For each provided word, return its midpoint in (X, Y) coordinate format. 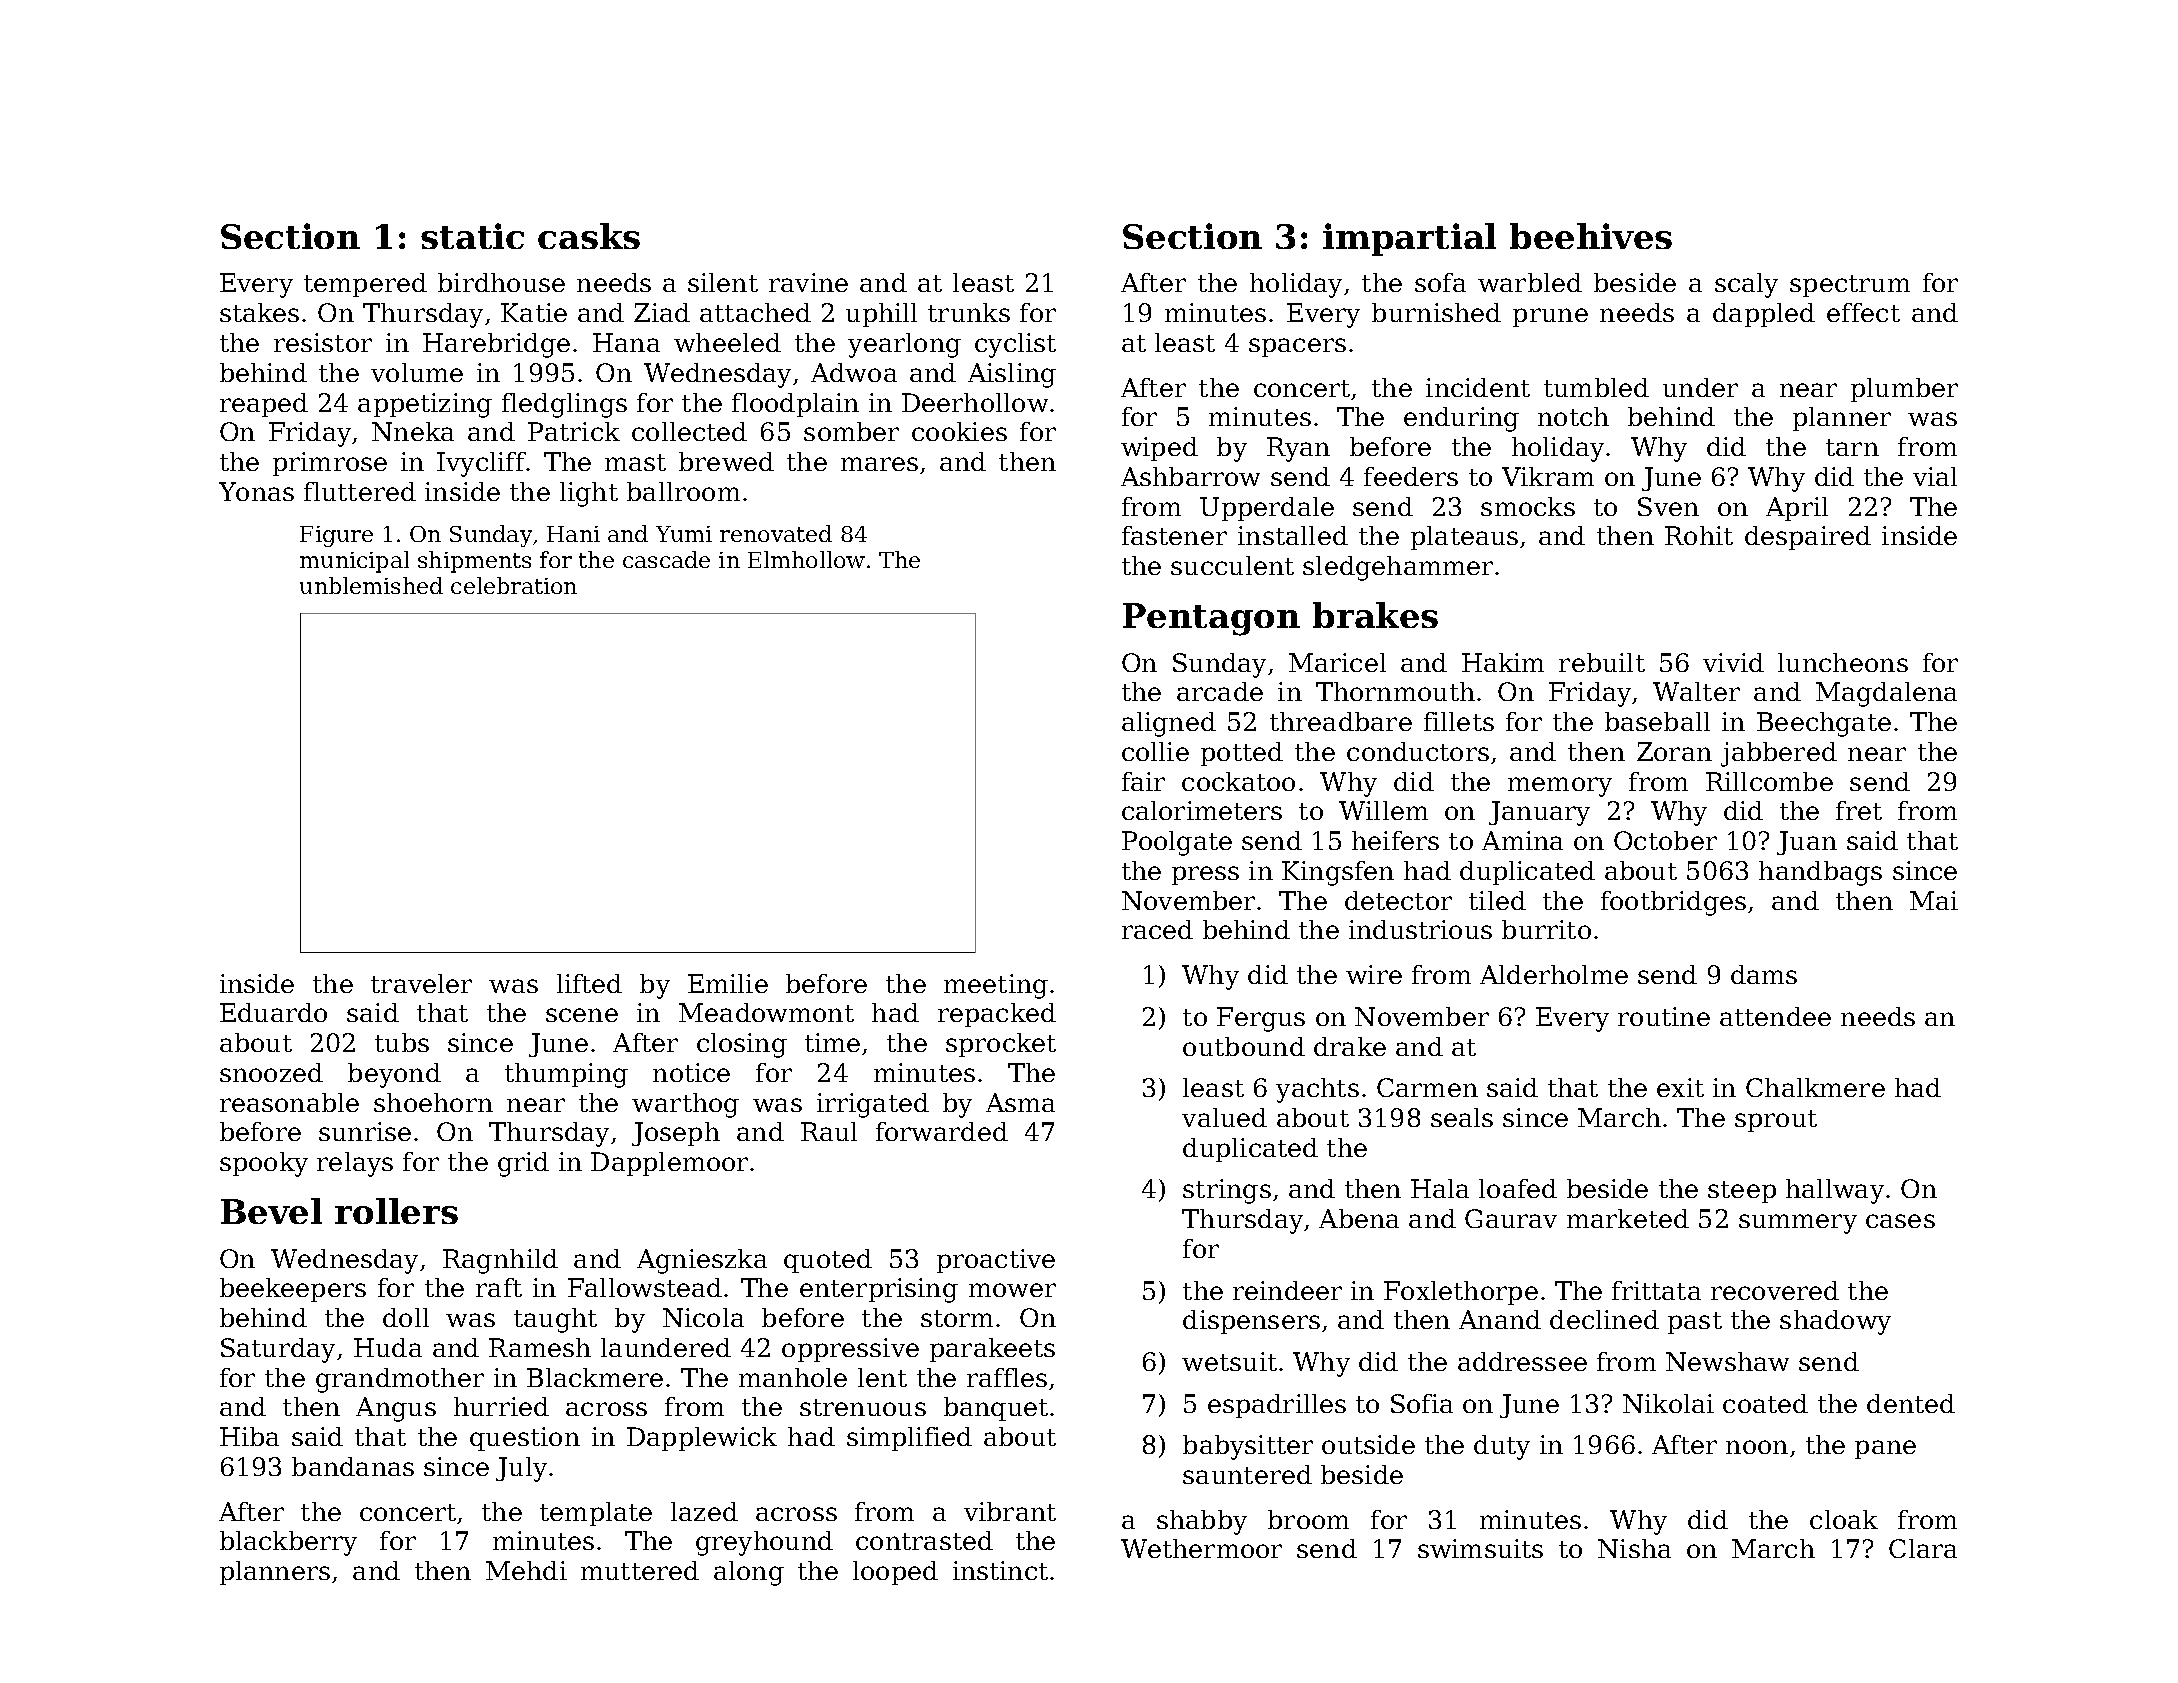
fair (1143, 781)
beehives (1591, 236)
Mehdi (526, 1570)
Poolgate (1177, 843)
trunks (969, 312)
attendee (1775, 1016)
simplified (909, 1439)
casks (589, 236)
